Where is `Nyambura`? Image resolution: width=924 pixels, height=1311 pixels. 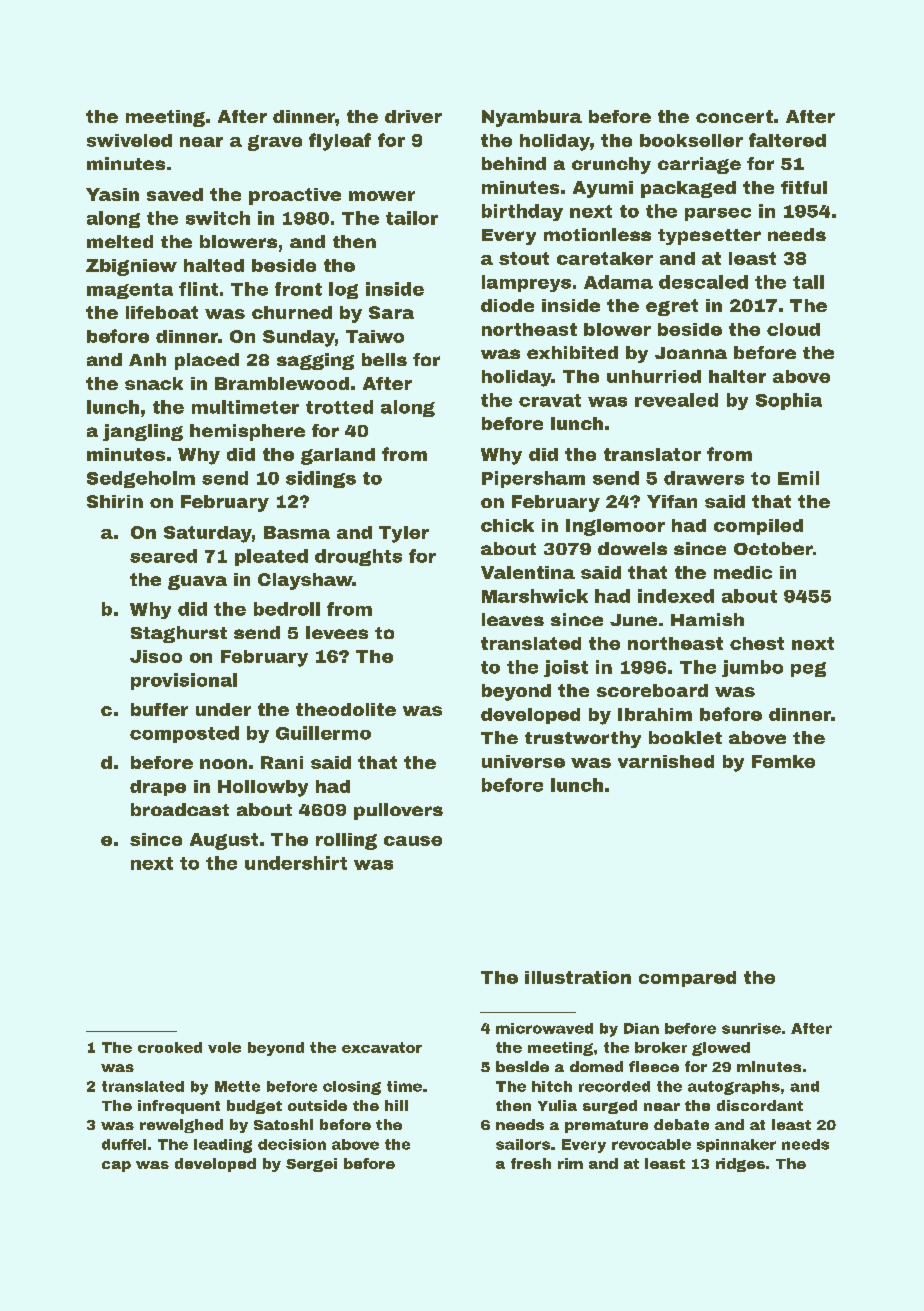 Nyambura is located at coordinates (532, 118).
